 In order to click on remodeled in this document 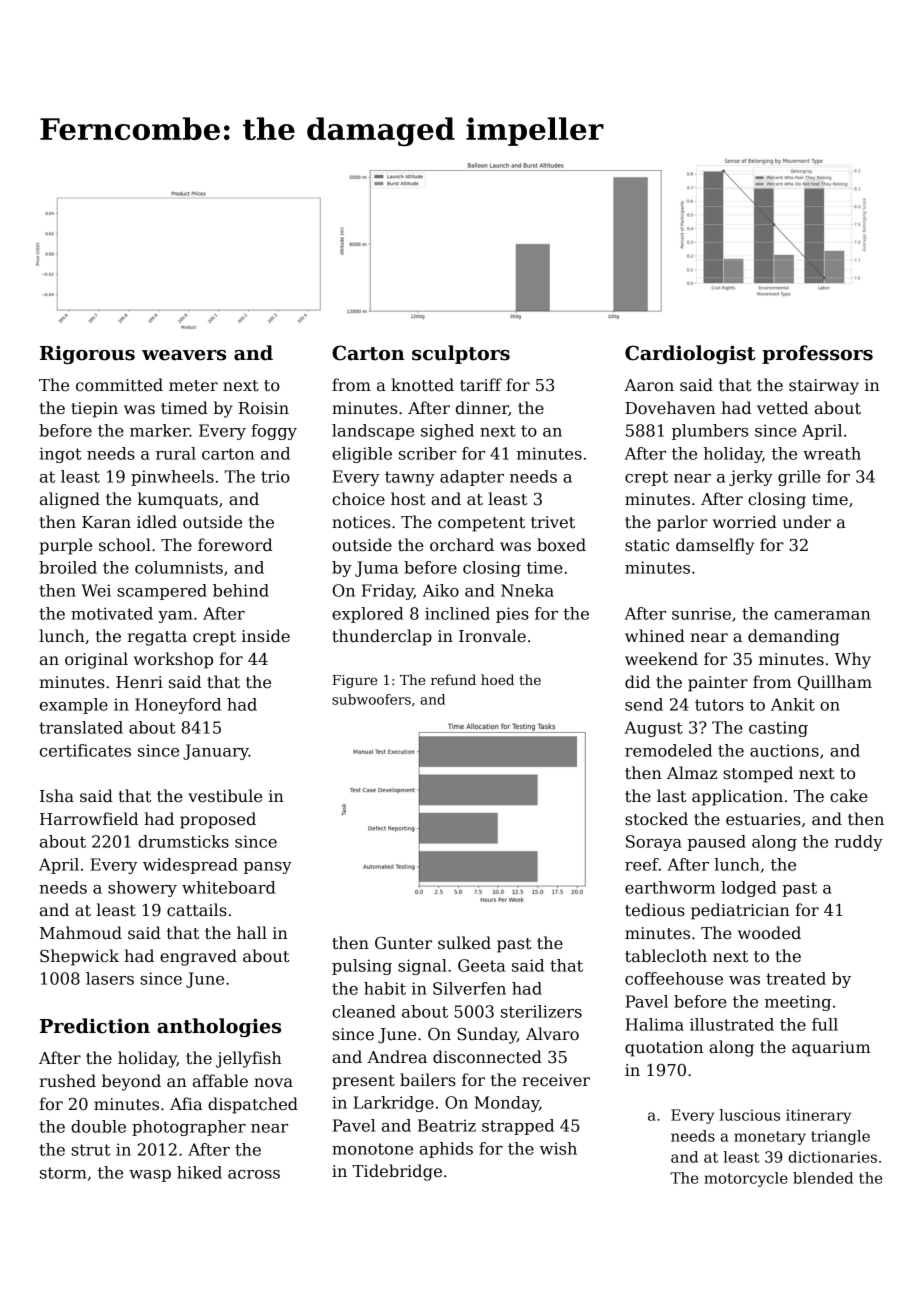, I will do `click(668, 750)`.
